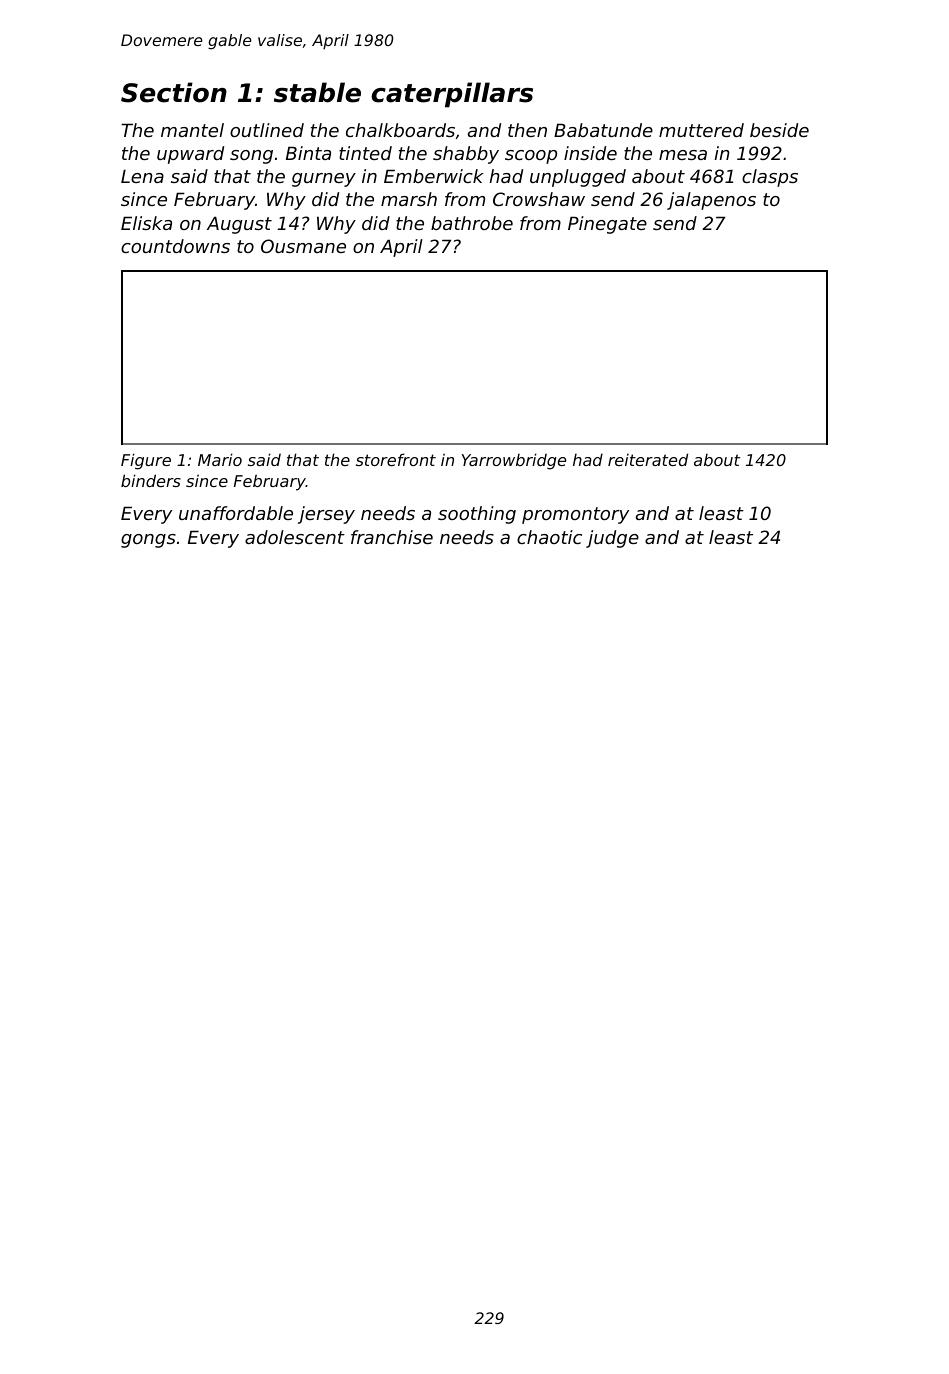 The width and height of the screenshot is (949, 1374). What do you see at coordinates (148, 541) in the screenshot?
I see `gongs` at bounding box center [148, 541].
